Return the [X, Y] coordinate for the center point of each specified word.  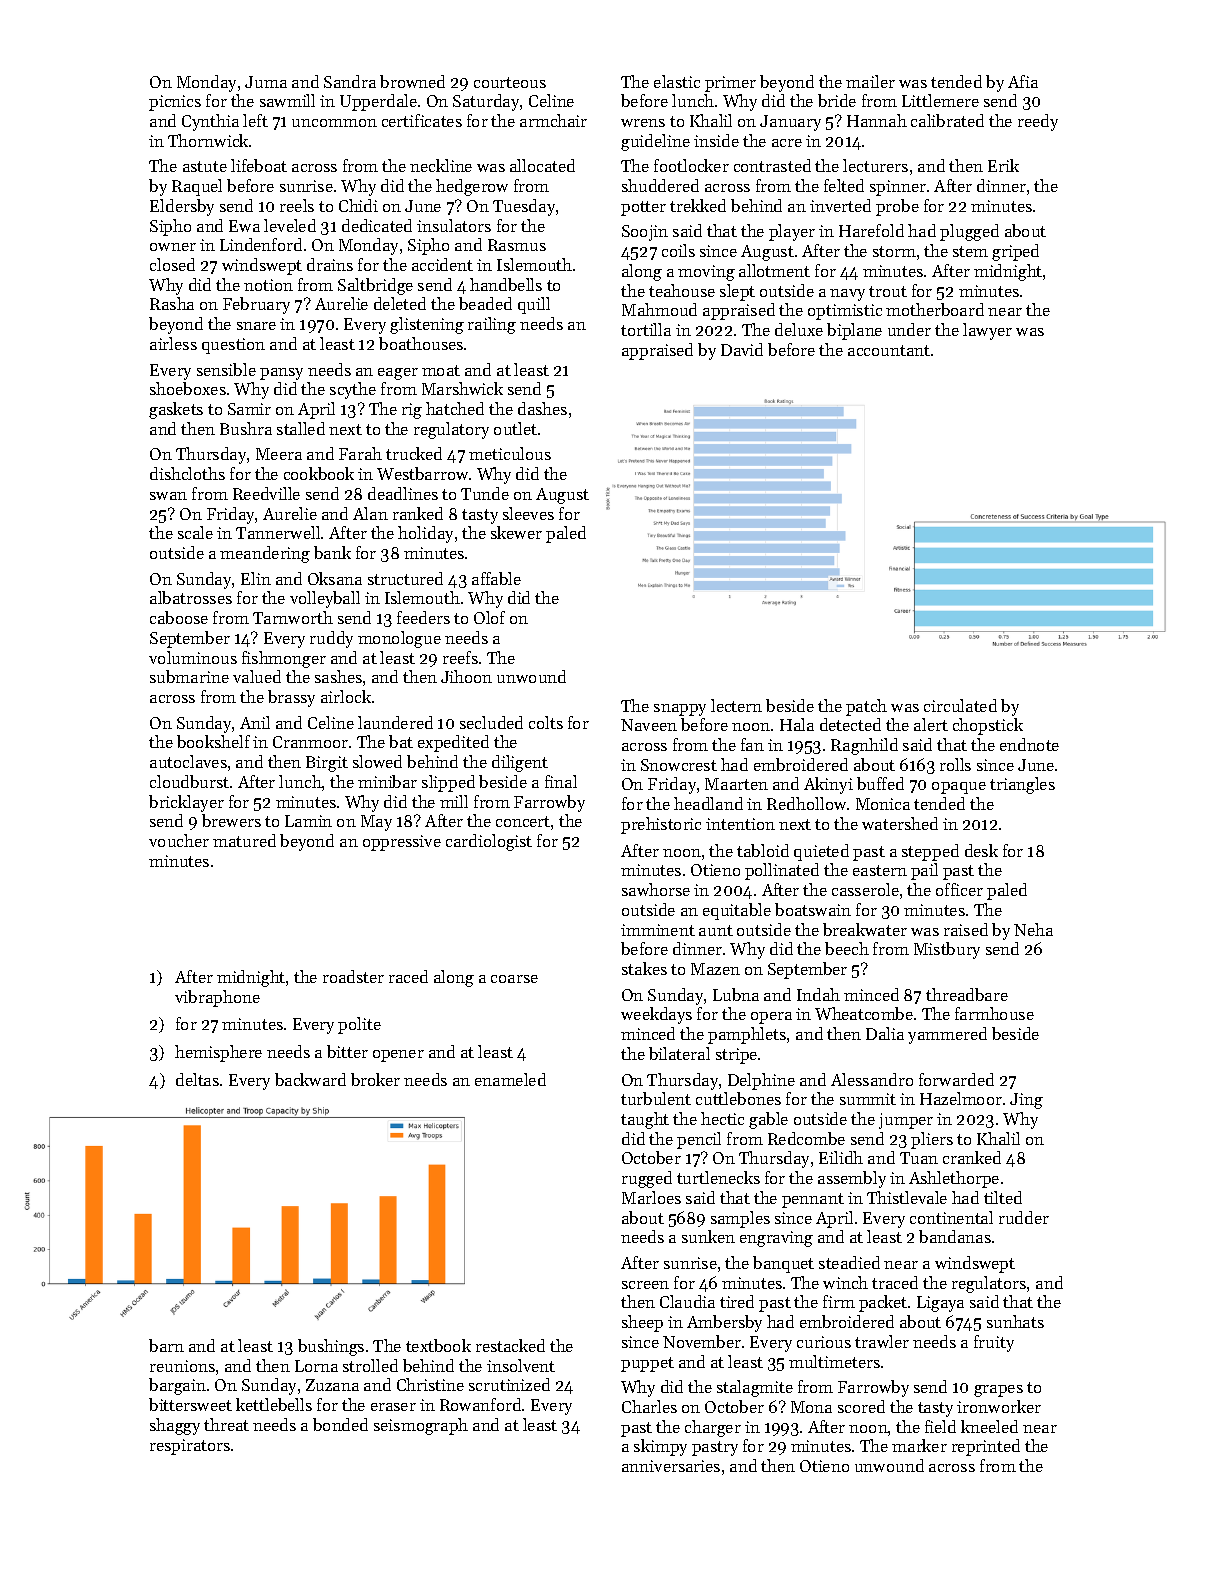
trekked [698, 205]
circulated [960, 705]
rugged [647, 1179]
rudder [1024, 1217]
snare [256, 326]
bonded [340, 1424]
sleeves [528, 513]
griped [1015, 252]
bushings [331, 1347]
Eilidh [841, 1157]
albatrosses [191, 597]
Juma [266, 82]
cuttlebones [738, 1098]
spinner [898, 188]
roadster [353, 976]
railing [492, 325]
